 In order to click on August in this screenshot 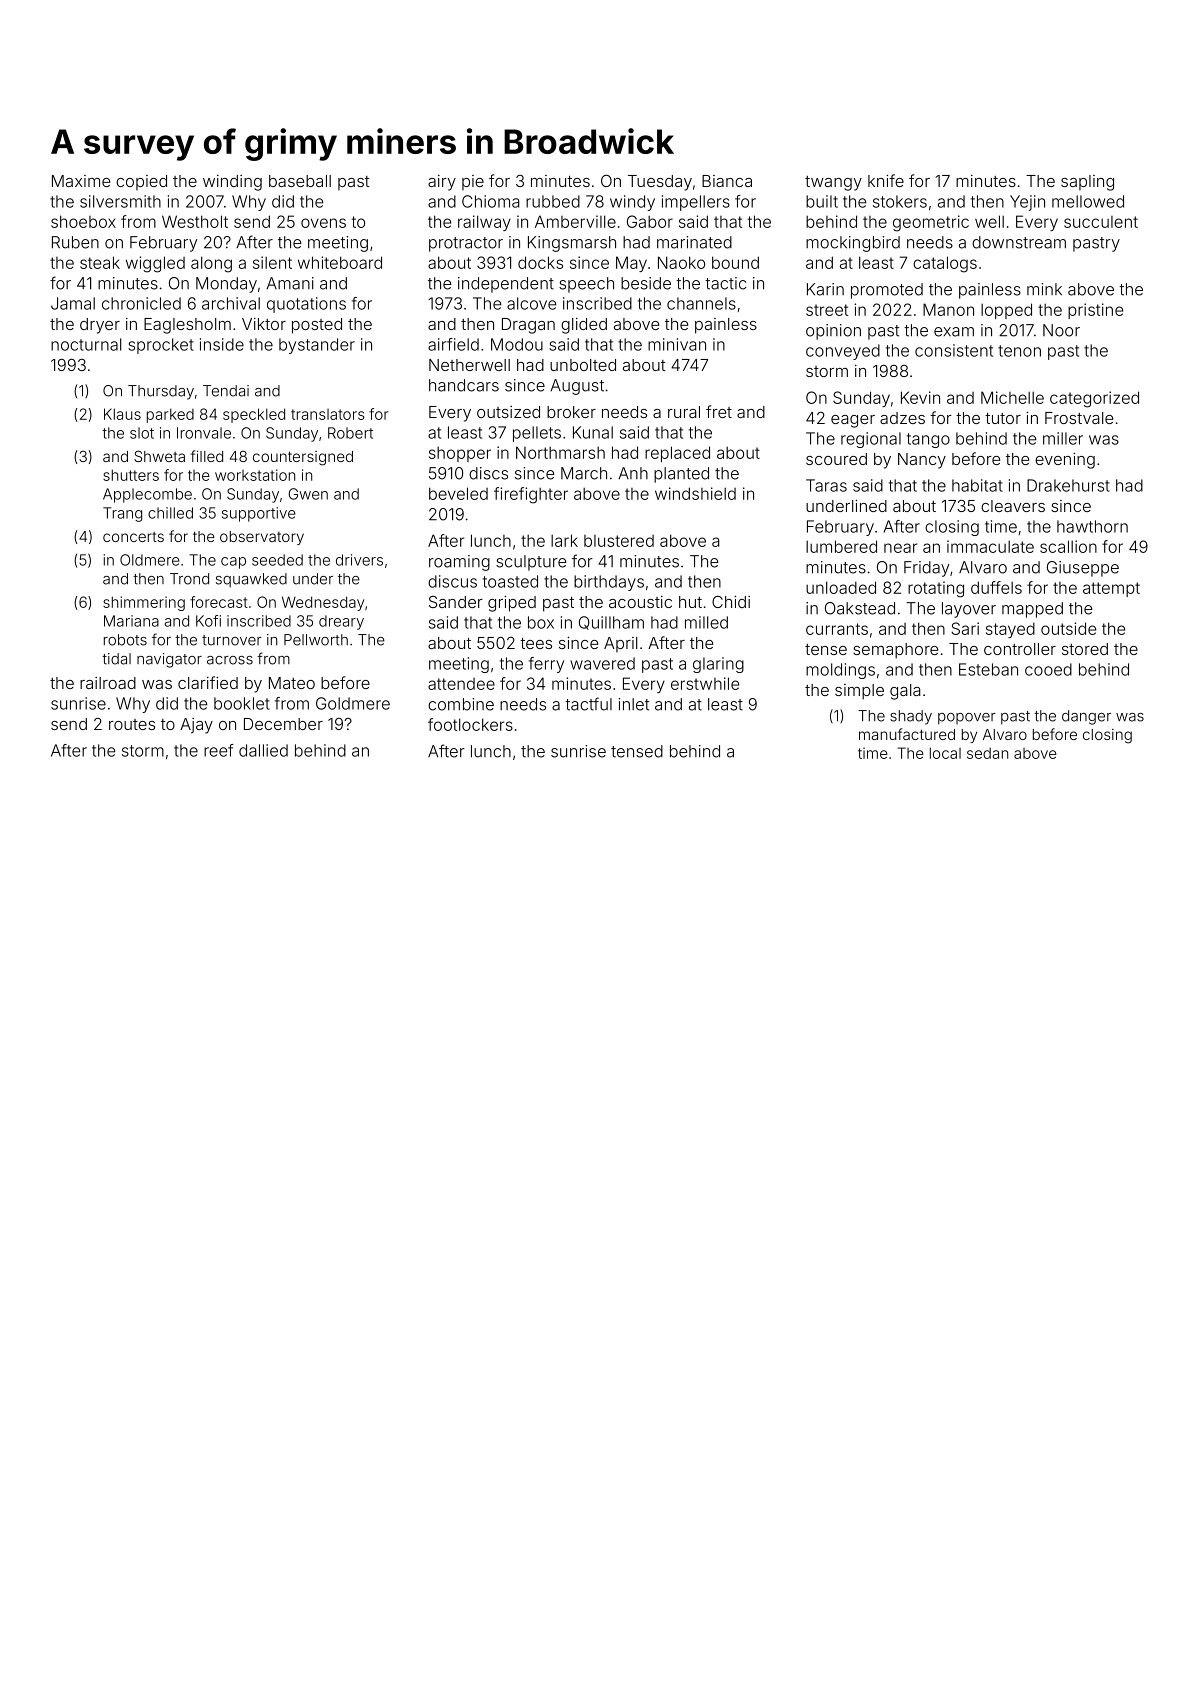, I will do `click(577, 387)`.
